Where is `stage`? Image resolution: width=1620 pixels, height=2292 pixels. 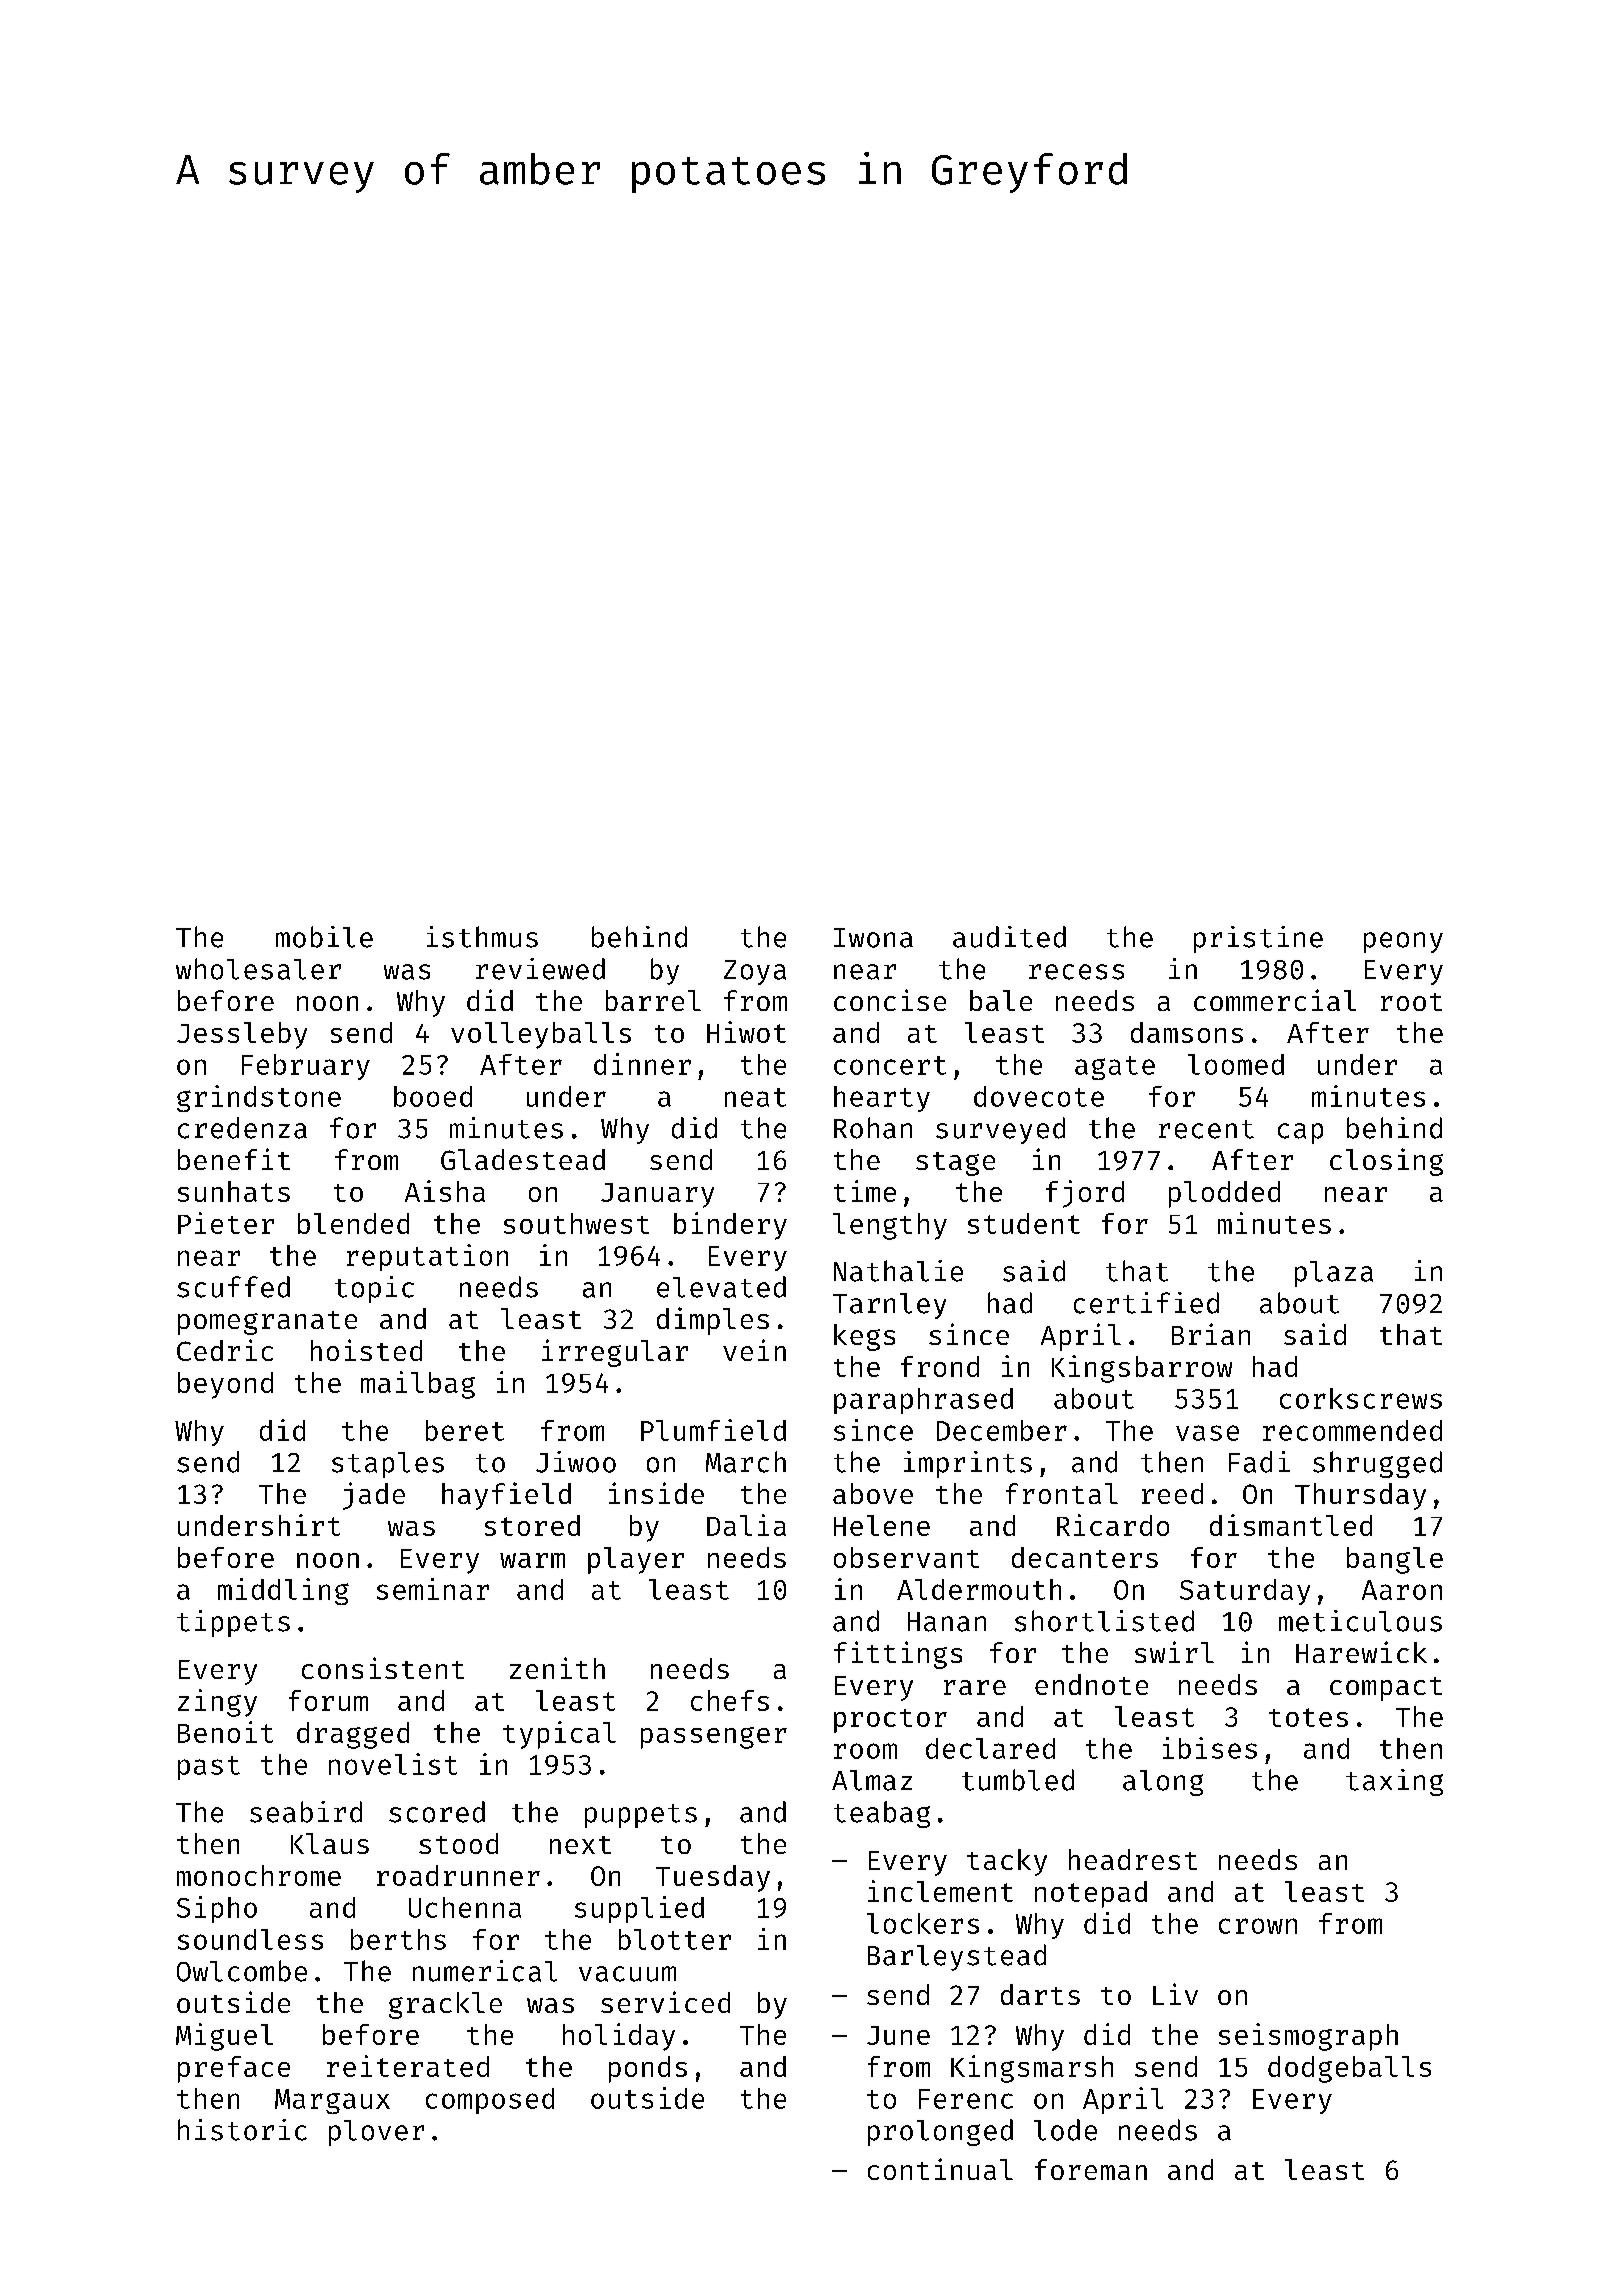
stage is located at coordinates (955, 1164).
